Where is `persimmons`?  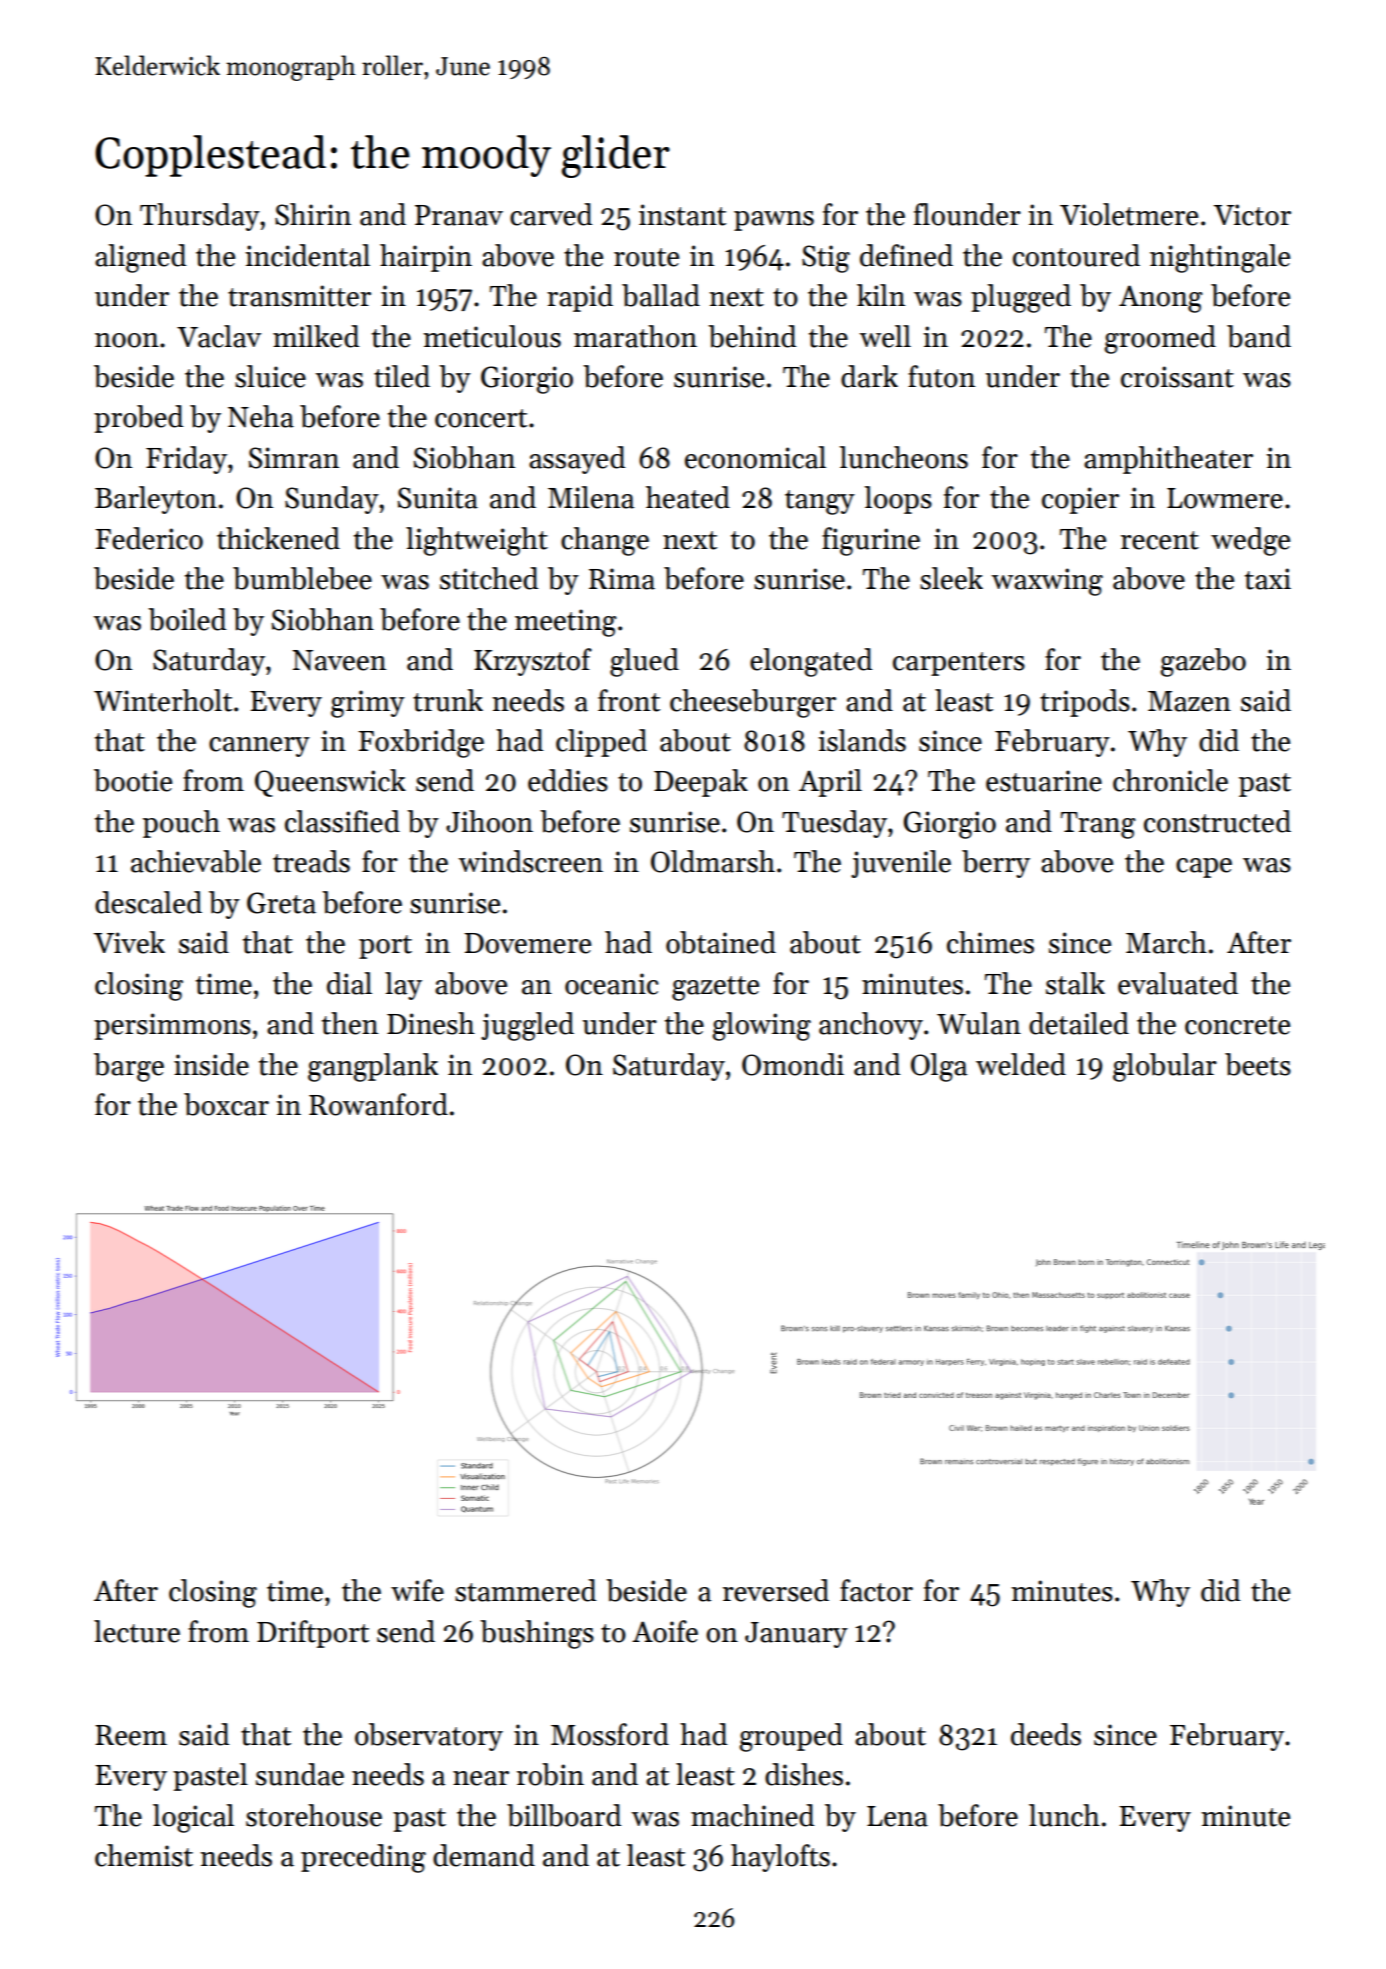
persimmons is located at coordinates (172, 1026).
